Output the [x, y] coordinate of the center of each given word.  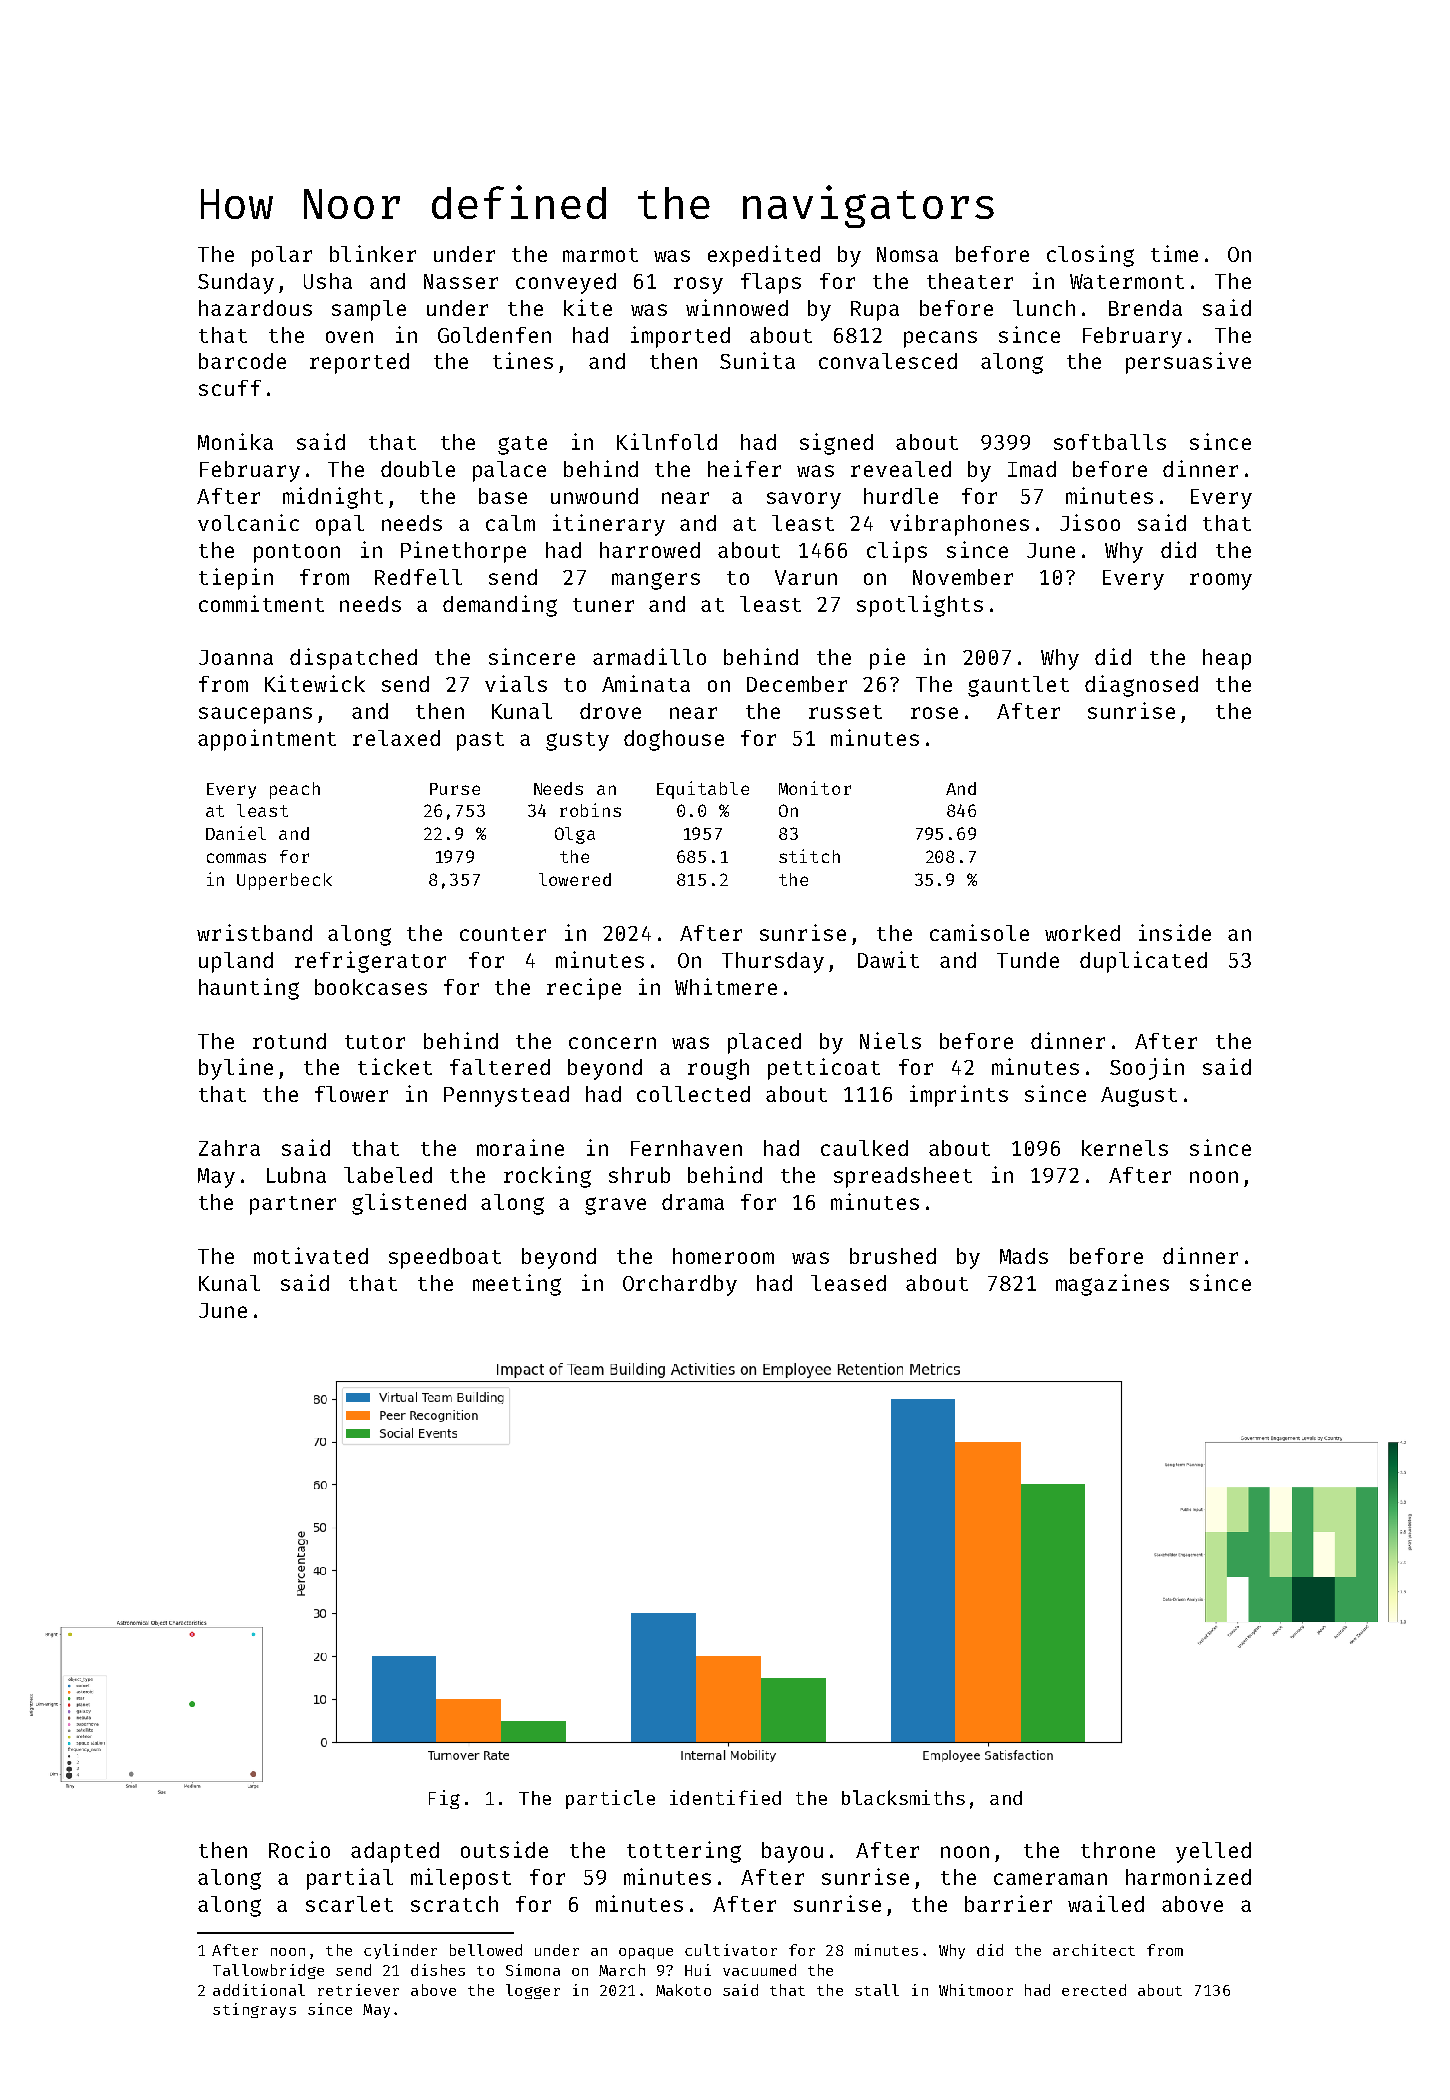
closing [1090, 256]
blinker [373, 253]
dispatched [353, 659]
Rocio [299, 1849]
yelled [1213, 1852]
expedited [764, 256]
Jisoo [1090, 522]
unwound [594, 496]
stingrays [254, 2010]
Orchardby [680, 1285]
